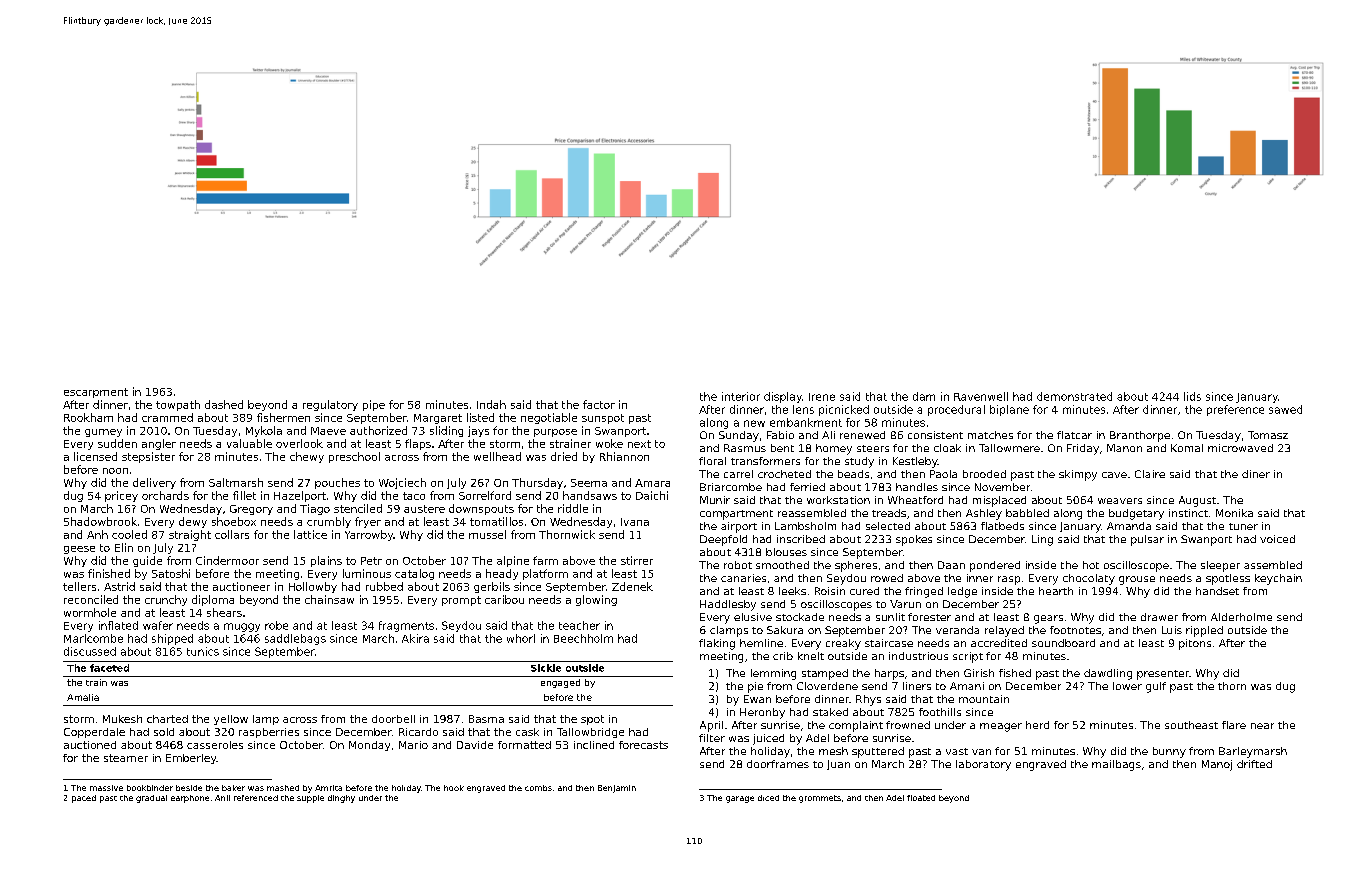 Image resolution: width=1372 pixels, height=887 pixels. I want to click on ledge, so click(962, 592).
